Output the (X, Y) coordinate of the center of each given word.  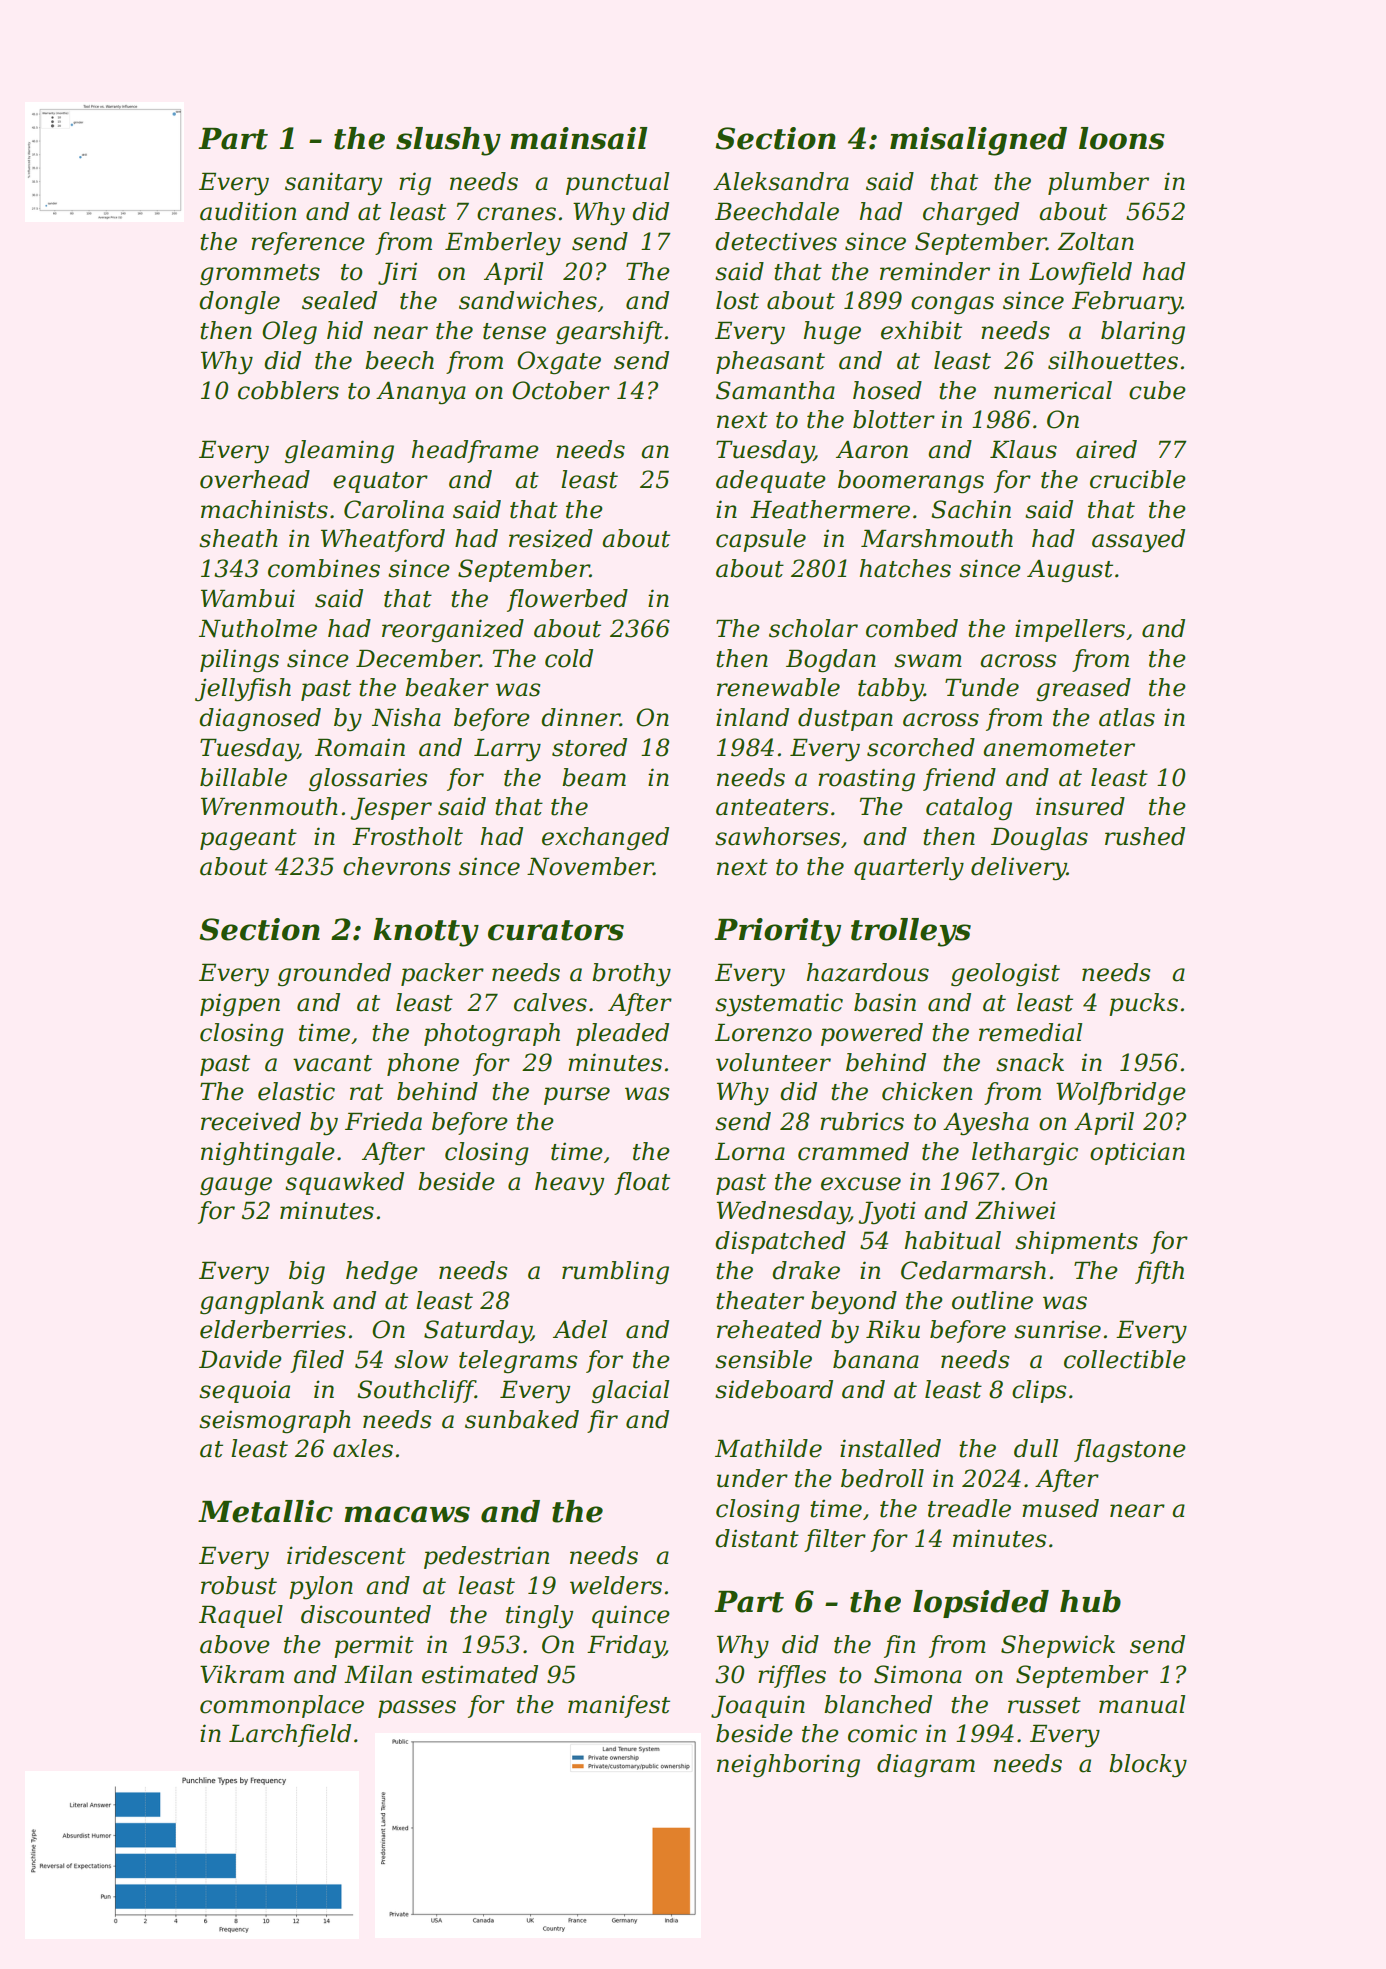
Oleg (289, 333)
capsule (761, 540)
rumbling (615, 1273)
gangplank (262, 1303)
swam (928, 661)
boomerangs (911, 482)
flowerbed (567, 600)
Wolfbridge (1121, 1094)
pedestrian (486, 1557)
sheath (238, 538)
